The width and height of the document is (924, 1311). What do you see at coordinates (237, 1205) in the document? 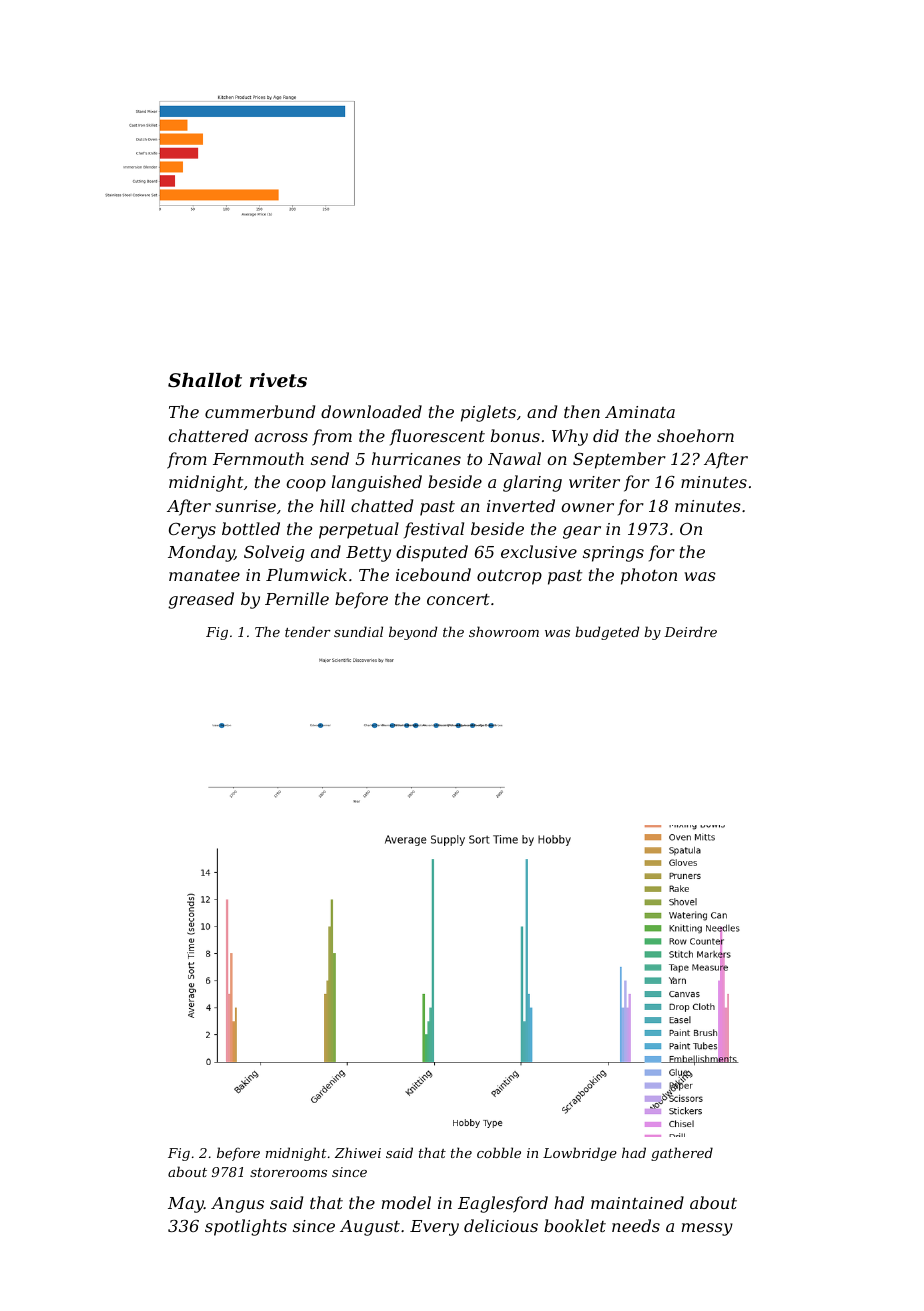
I see `Angus` at bounding box center [237, 1205].
